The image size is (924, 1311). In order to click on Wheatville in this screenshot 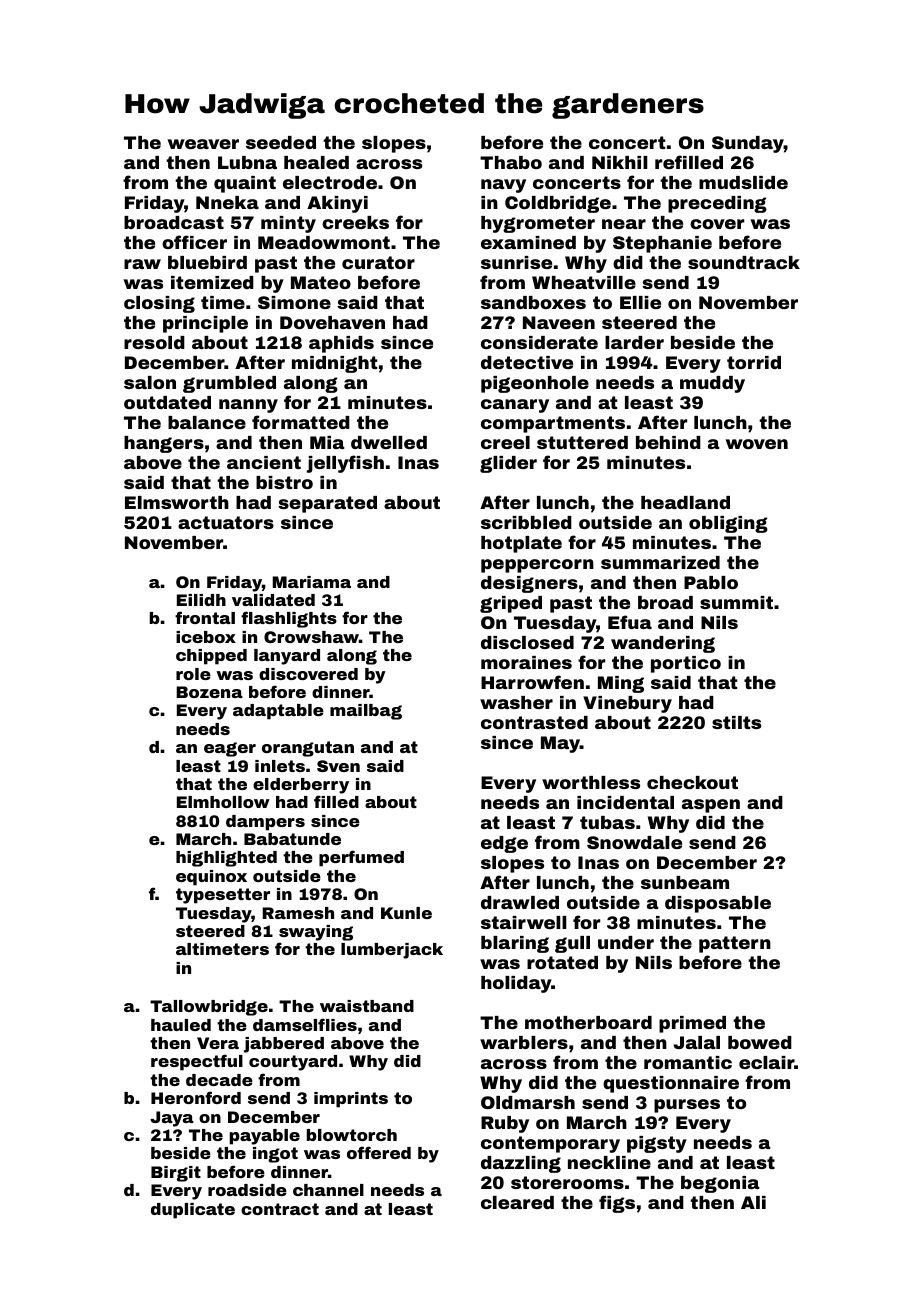, I will do `click(584, 282)`.
